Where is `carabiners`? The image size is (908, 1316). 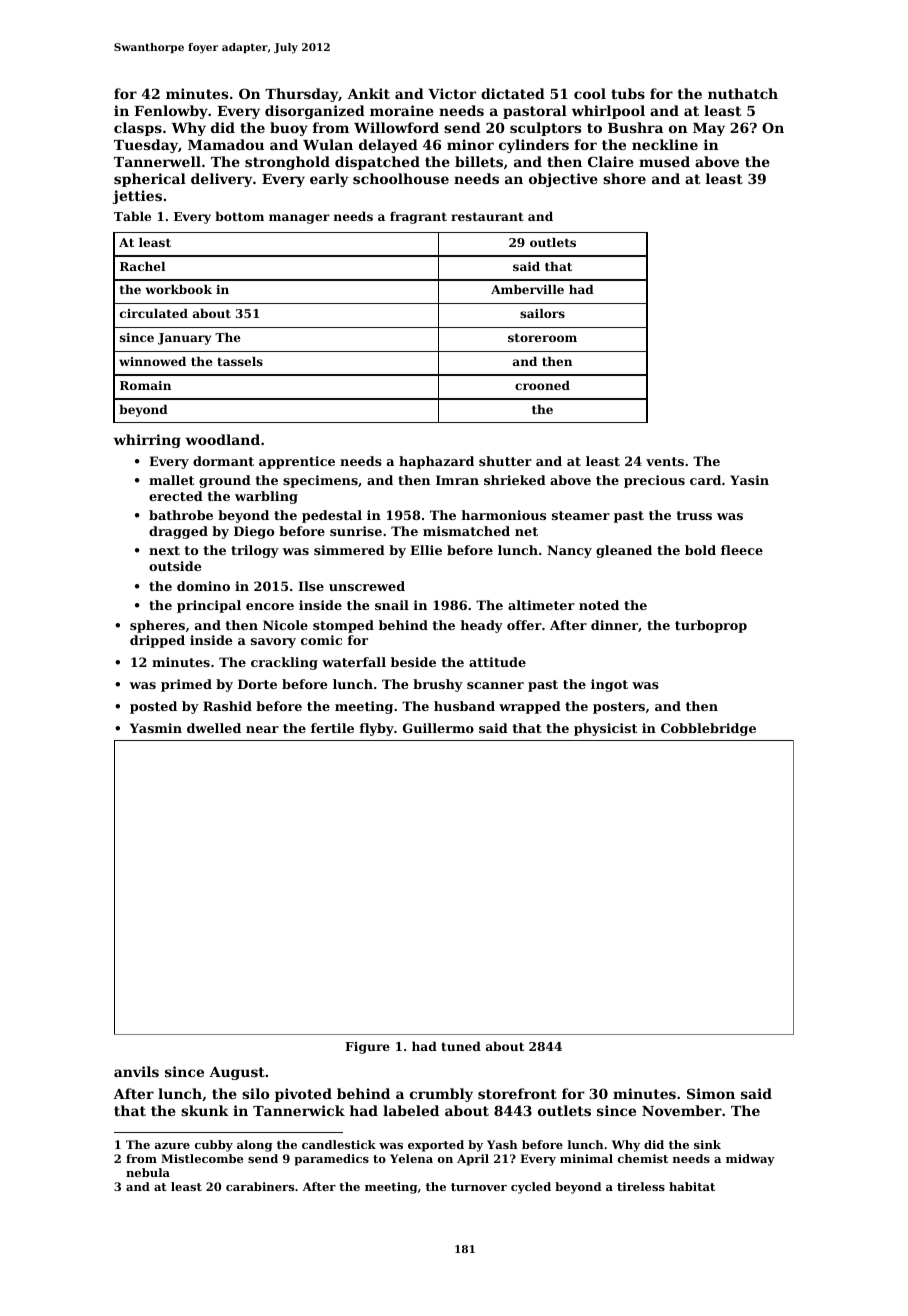 carabiners is located at coordinates (260, 1186).
